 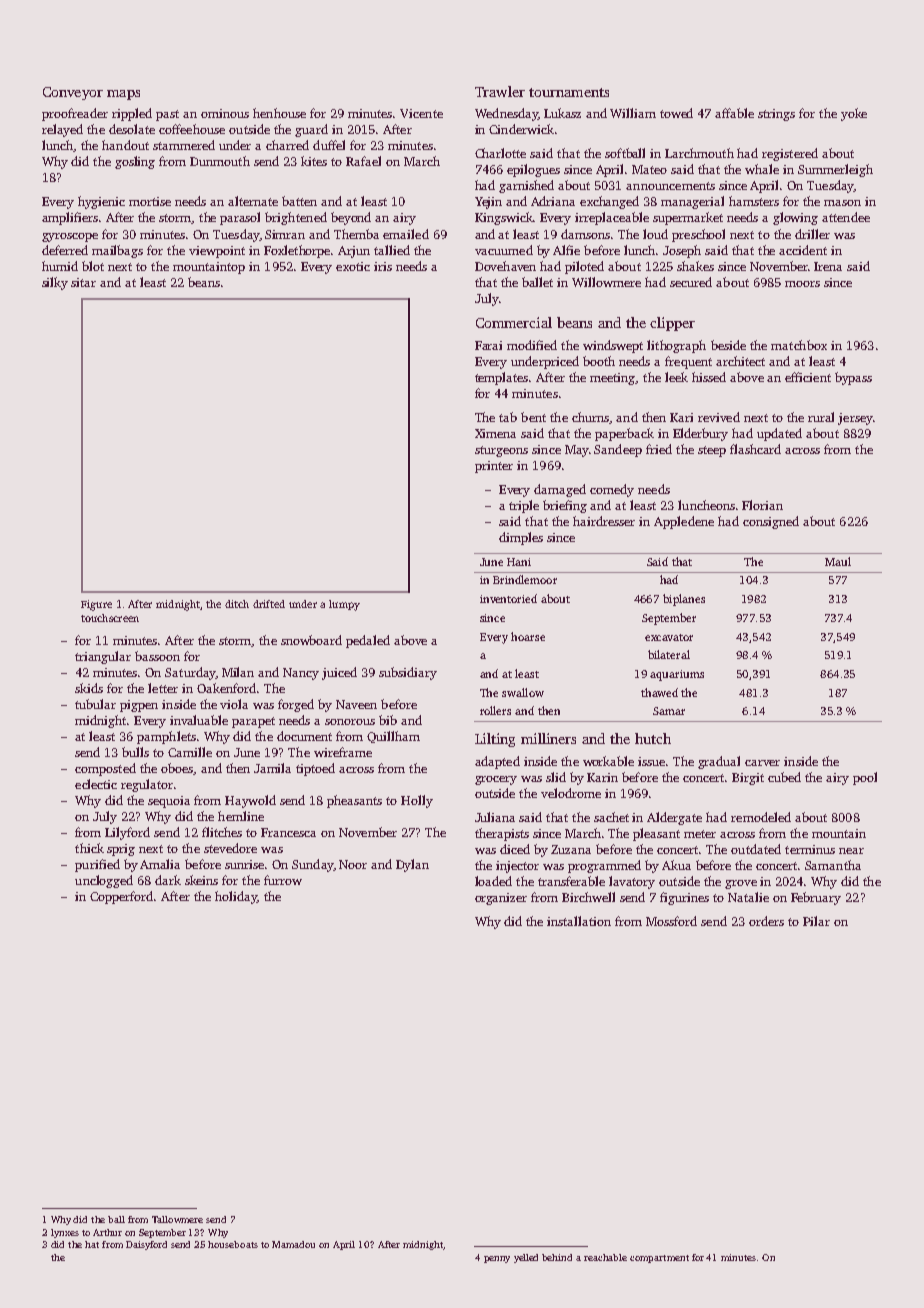 I want to click on rollers, so click(x=495, y=710).
